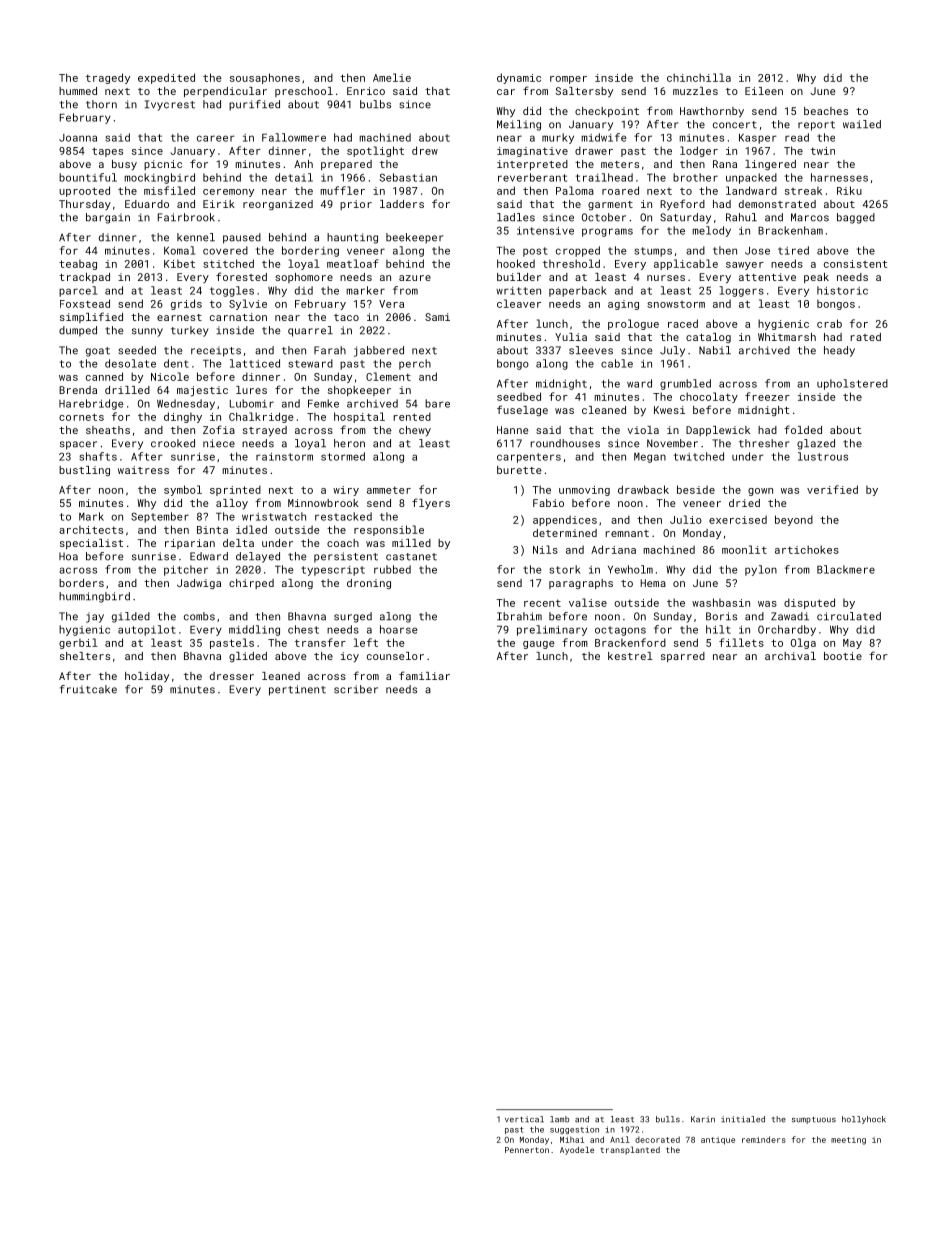 This screenshot has width=952, height=1233. I want to click on Pennerton, so click(527, 1150).
